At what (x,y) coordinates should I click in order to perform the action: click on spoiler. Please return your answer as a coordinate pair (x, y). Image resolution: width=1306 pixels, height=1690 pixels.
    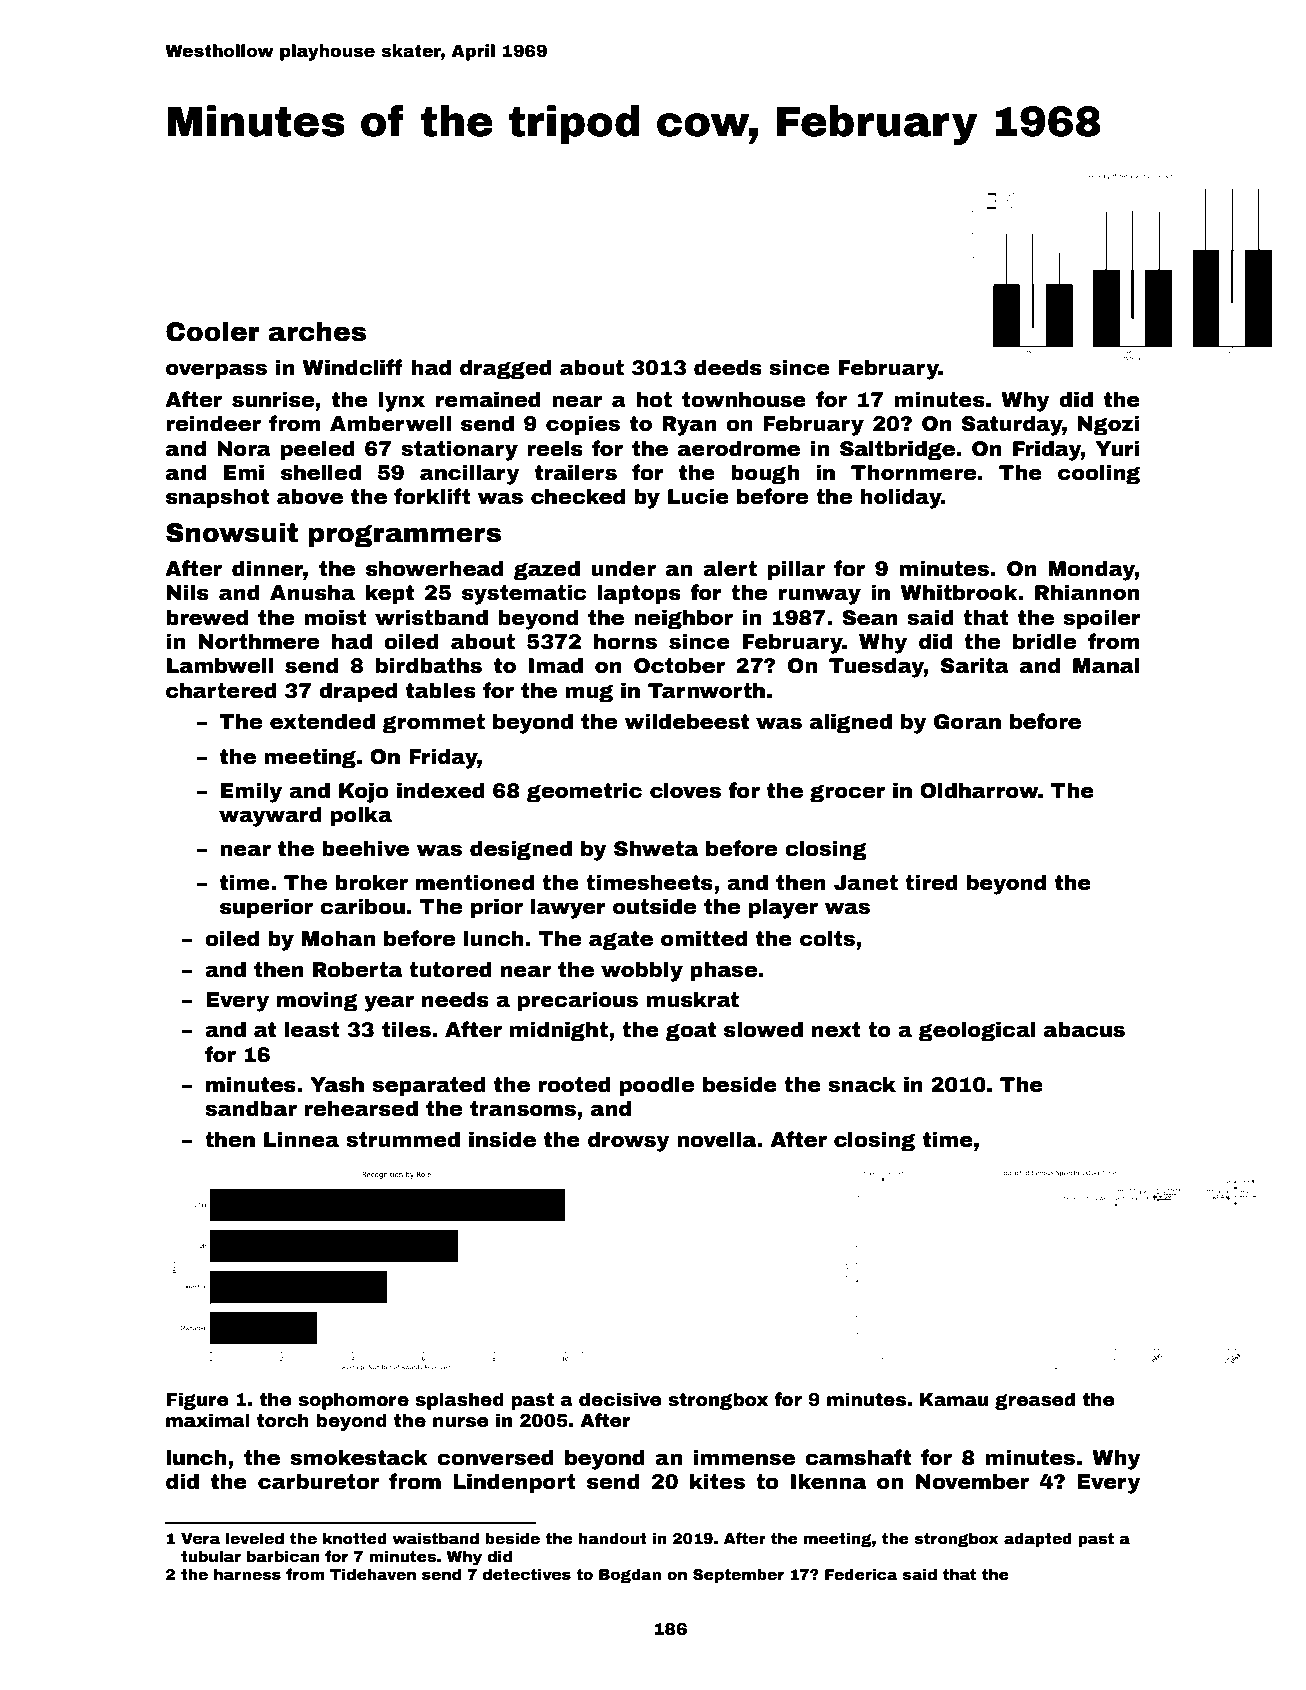
    Looking at the image, I should click on (1102, 619).
